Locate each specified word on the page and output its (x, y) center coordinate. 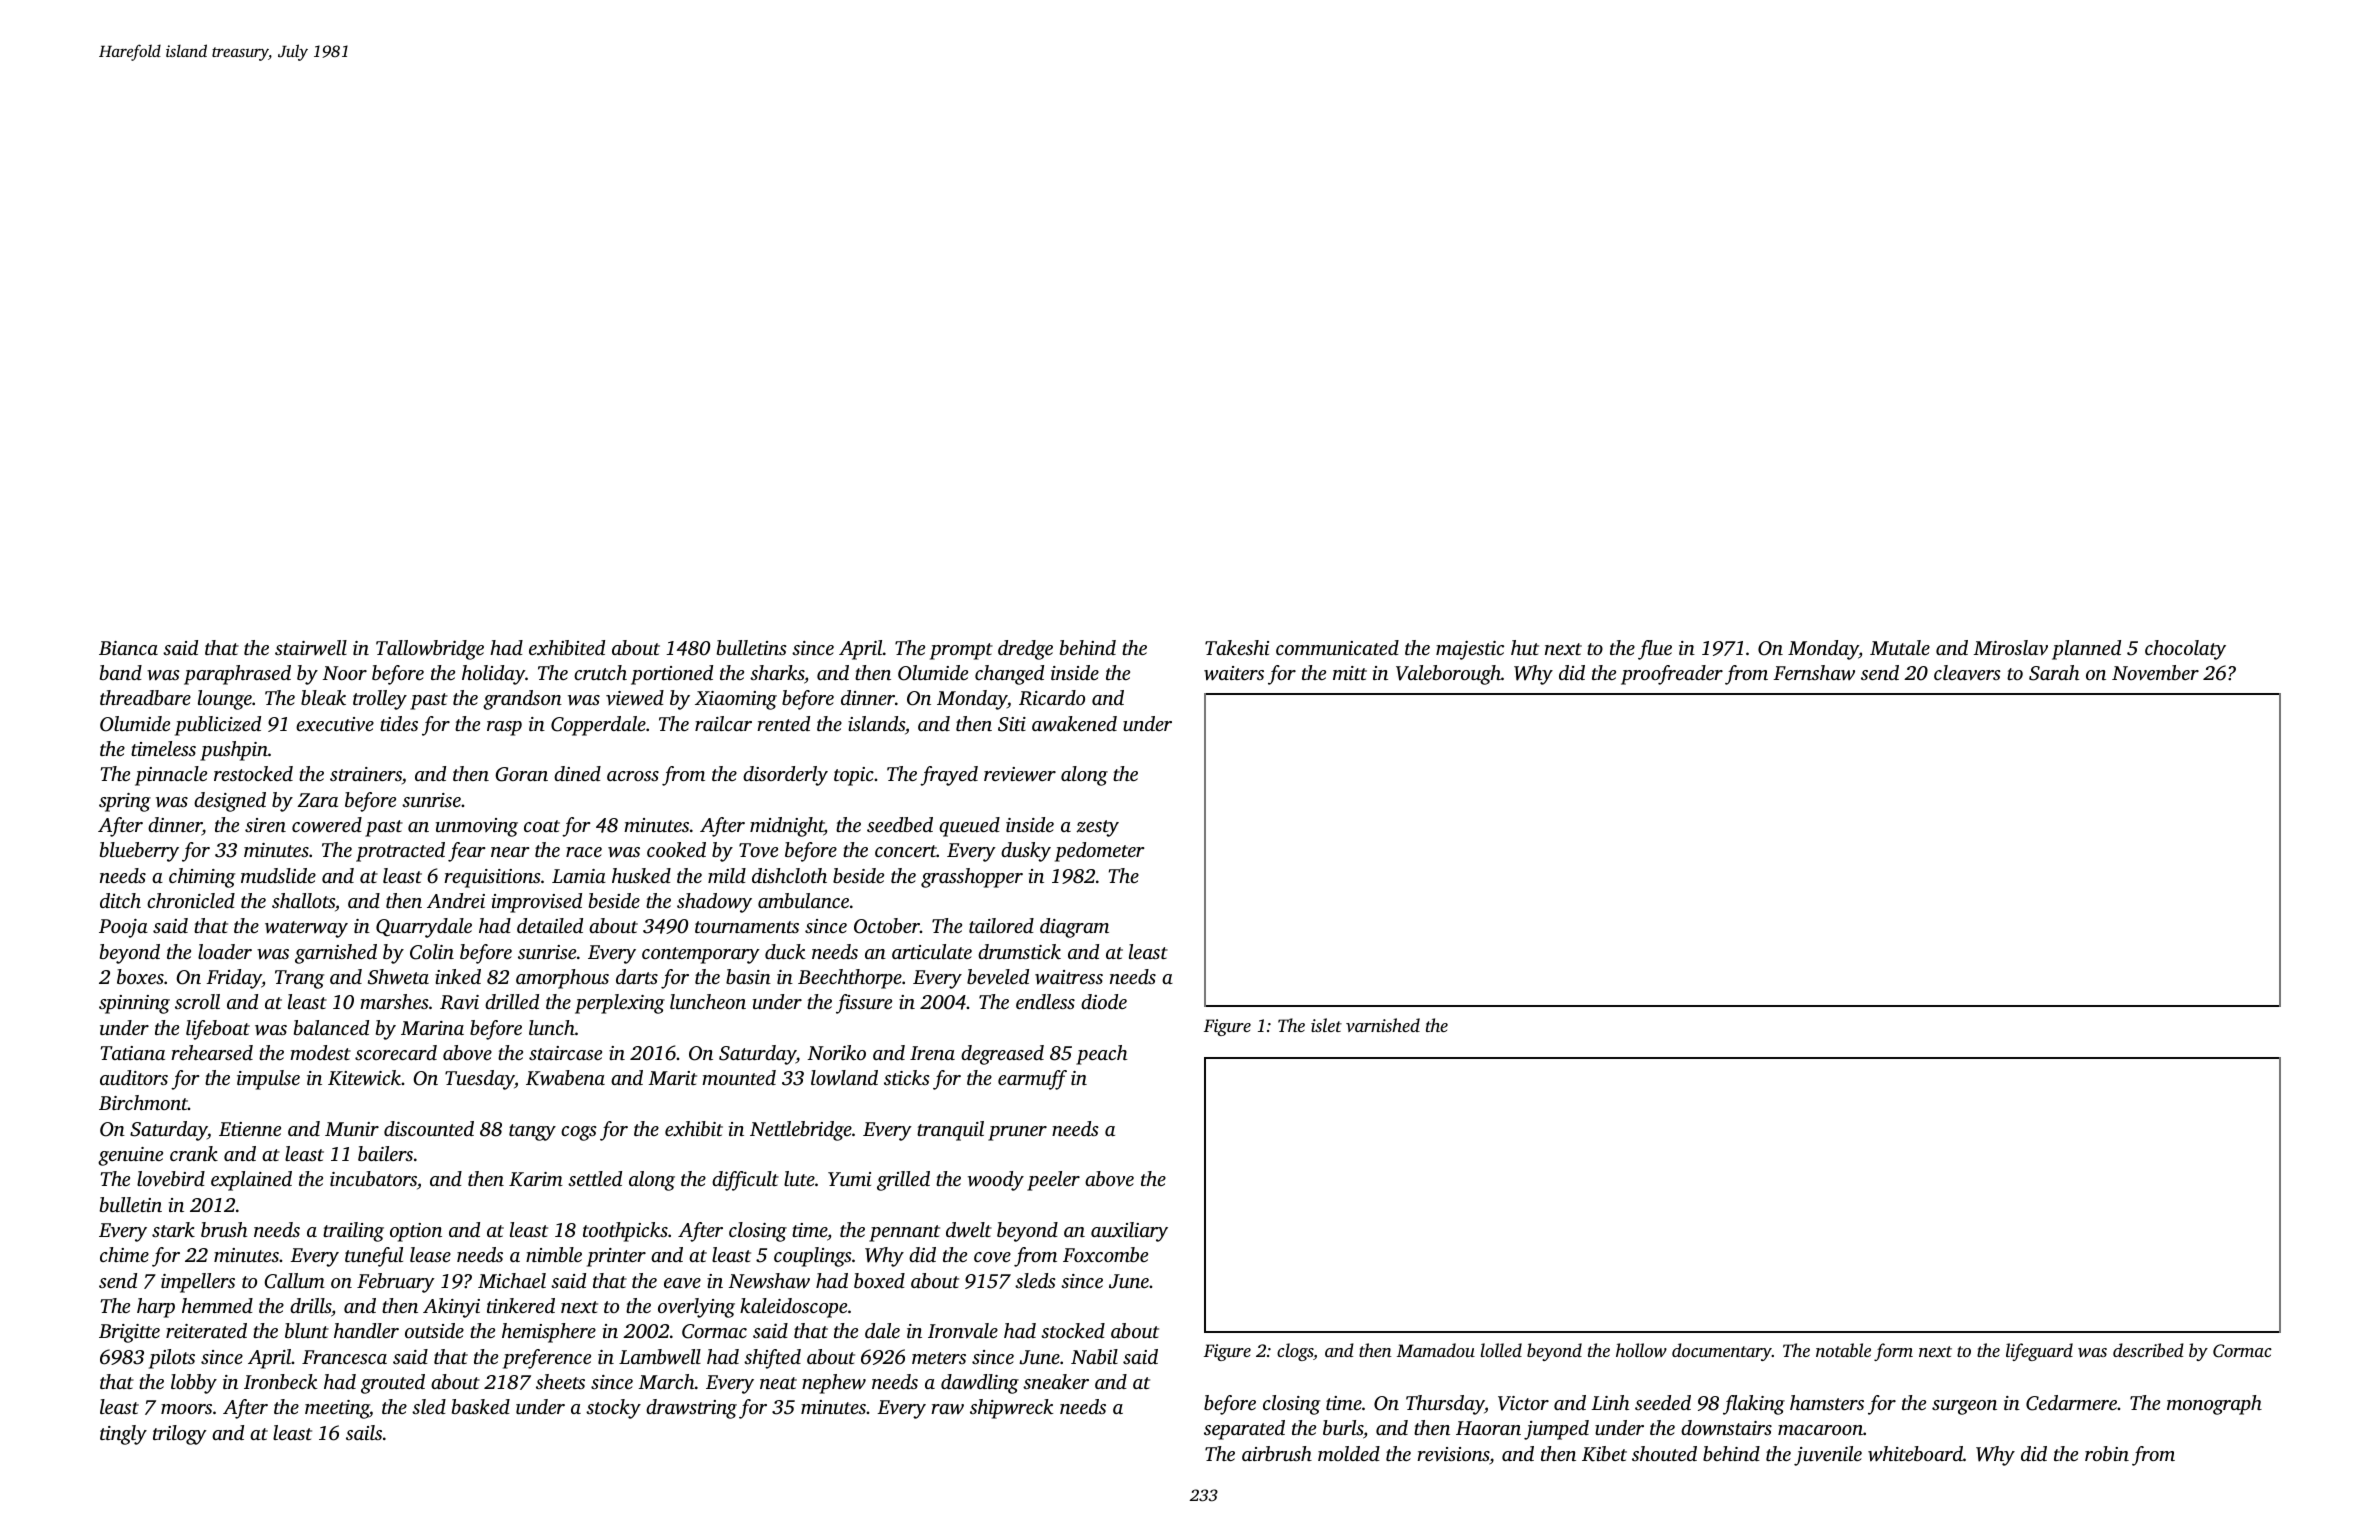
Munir (352, 1129)
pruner (1017, 1133)
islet (1326, 1025)
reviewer (1020, 774)
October (887, 926)
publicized (218, 726)
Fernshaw (1814, 673)
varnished (1383, 1025)
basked (481, 1406)
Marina (432, 1028)
